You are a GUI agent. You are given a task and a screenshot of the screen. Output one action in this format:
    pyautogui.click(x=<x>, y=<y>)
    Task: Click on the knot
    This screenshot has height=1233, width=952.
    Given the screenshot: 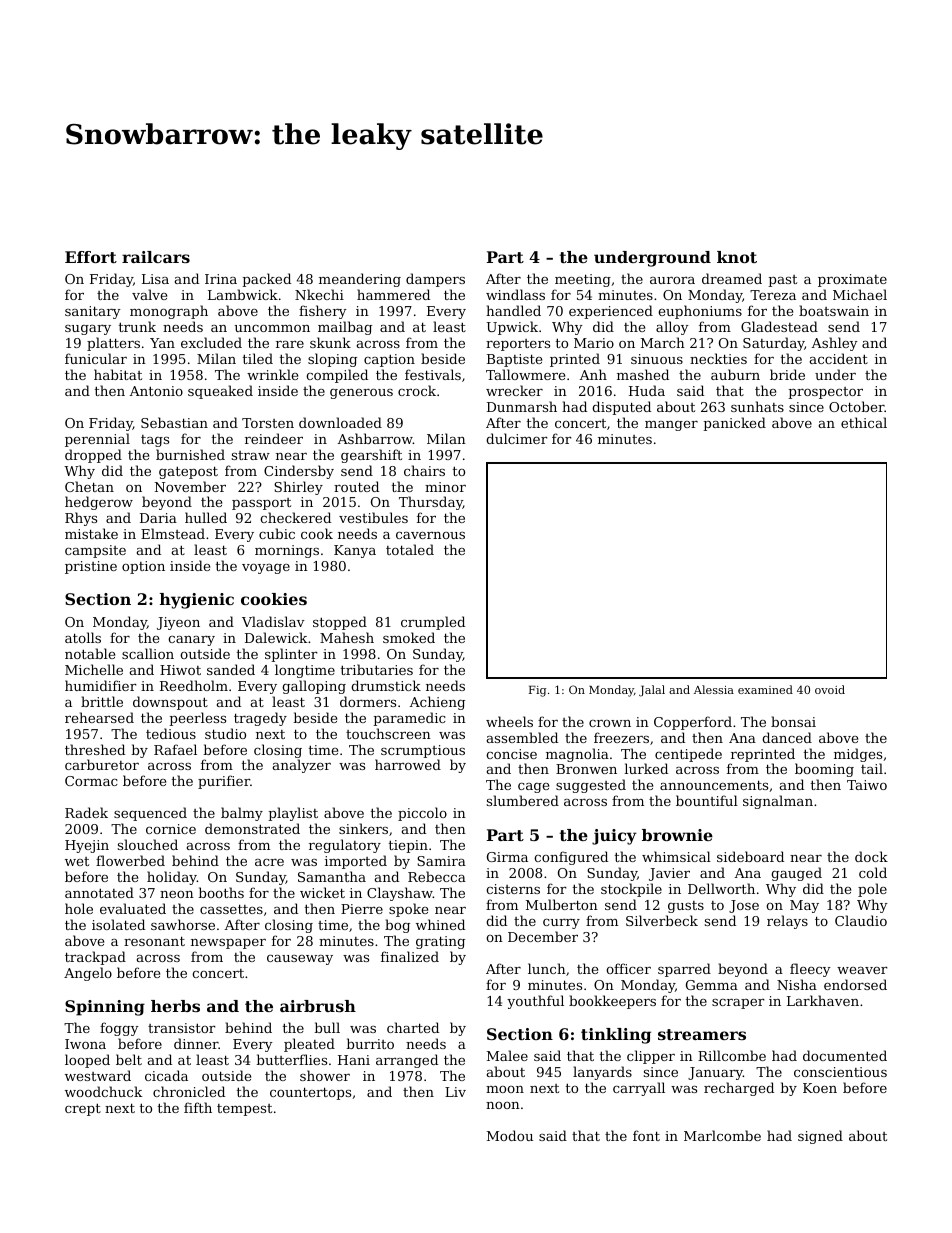 What is the action you would take?
    pyautogui.click(x=737, y=257)
